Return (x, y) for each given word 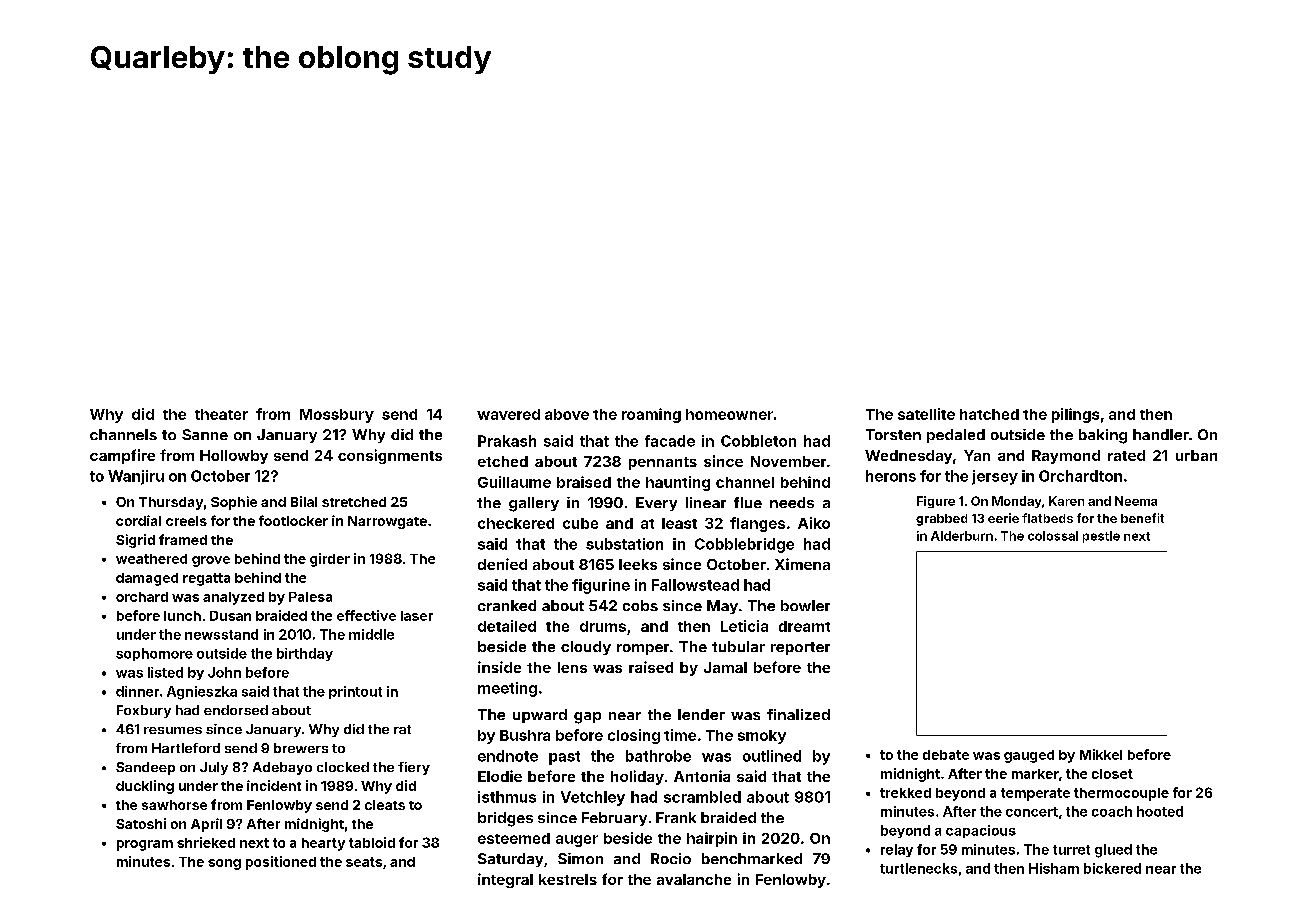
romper (643, 649)
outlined (772, 756)
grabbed (941, 520)
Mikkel (1101, 754)
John (224, 672)
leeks (638, 564)
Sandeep (145, 768)
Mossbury (337, 416)
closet (1112, 774)
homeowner (729, 414)
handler (1161, 434)
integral (505, 880)
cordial (138, 520)
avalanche (694, 879)
